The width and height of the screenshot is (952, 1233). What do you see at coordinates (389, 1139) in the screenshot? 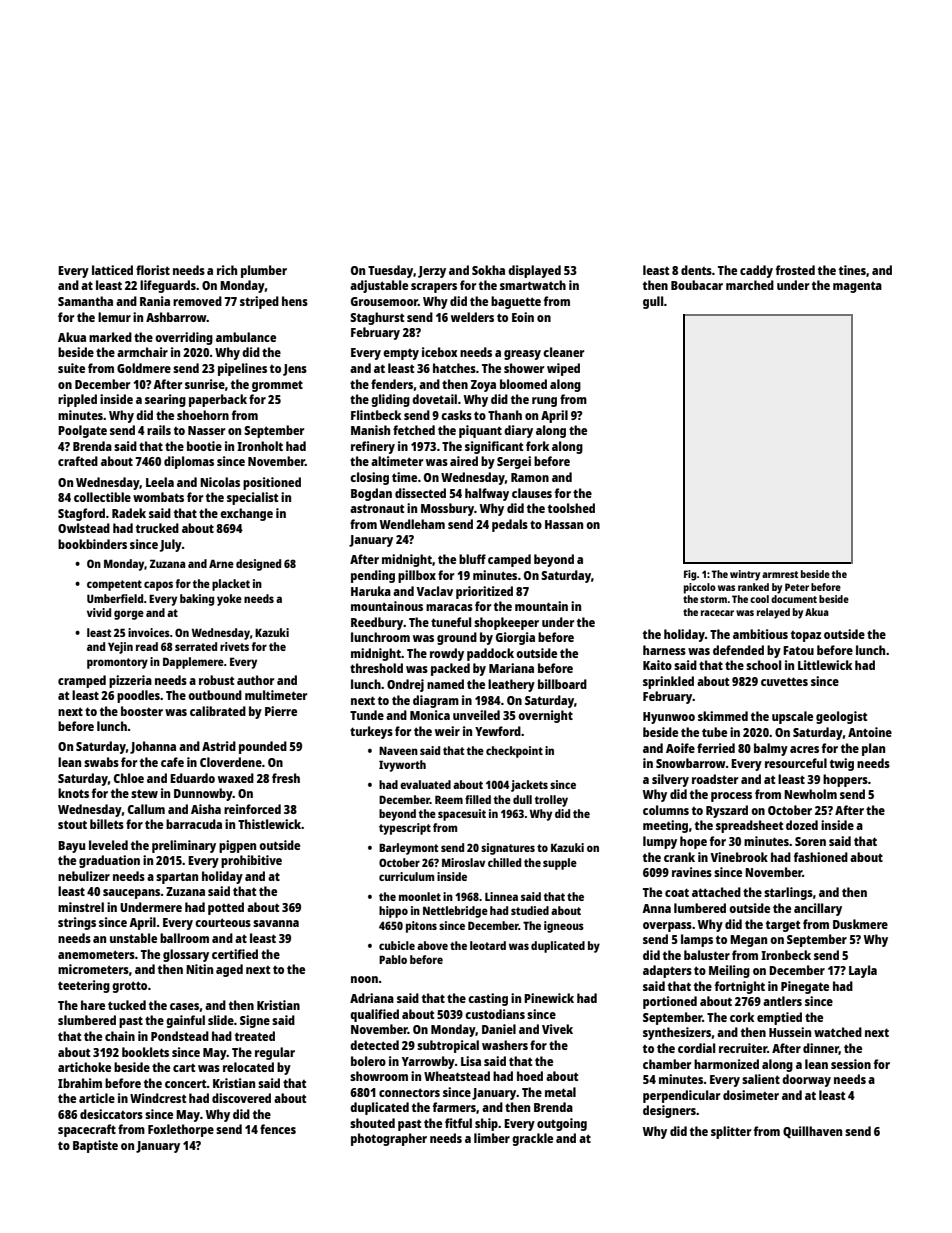
I see `photographer` at bounding box center [389, 1139].
